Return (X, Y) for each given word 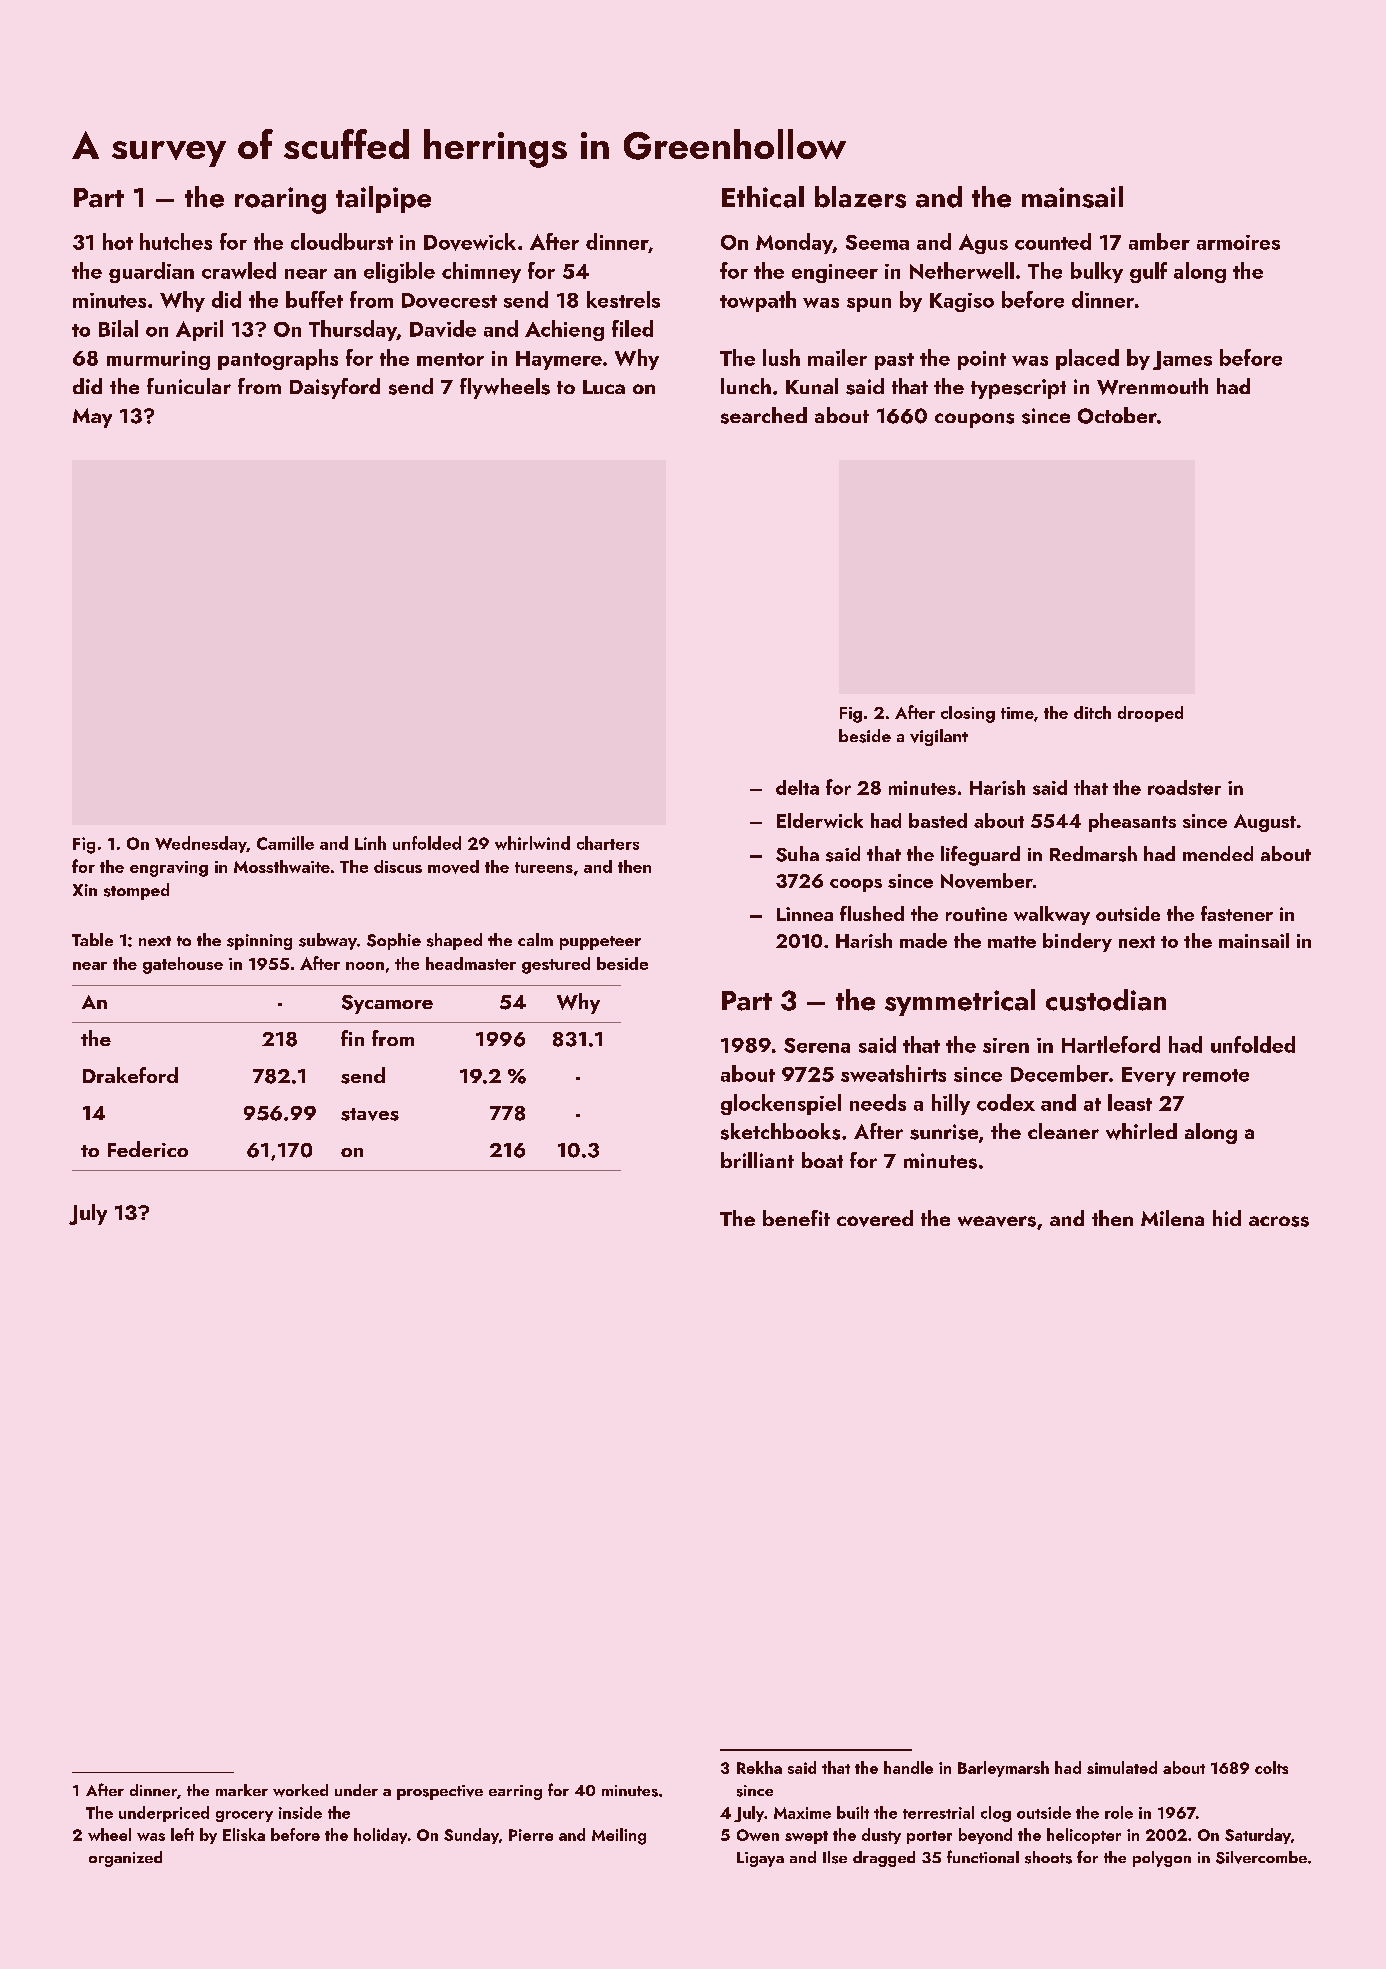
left (182, 1834)
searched (764, 415)
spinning (259, 942)
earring (515, 1792)
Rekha (759, 1767)
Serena (817, 1045)
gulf (1148, 272)
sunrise (944, 1132)
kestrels (623, 299)
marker (242, 1790)
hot (118, 241)
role (1119, 1812)
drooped (1150, 714)
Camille (285, 843)
